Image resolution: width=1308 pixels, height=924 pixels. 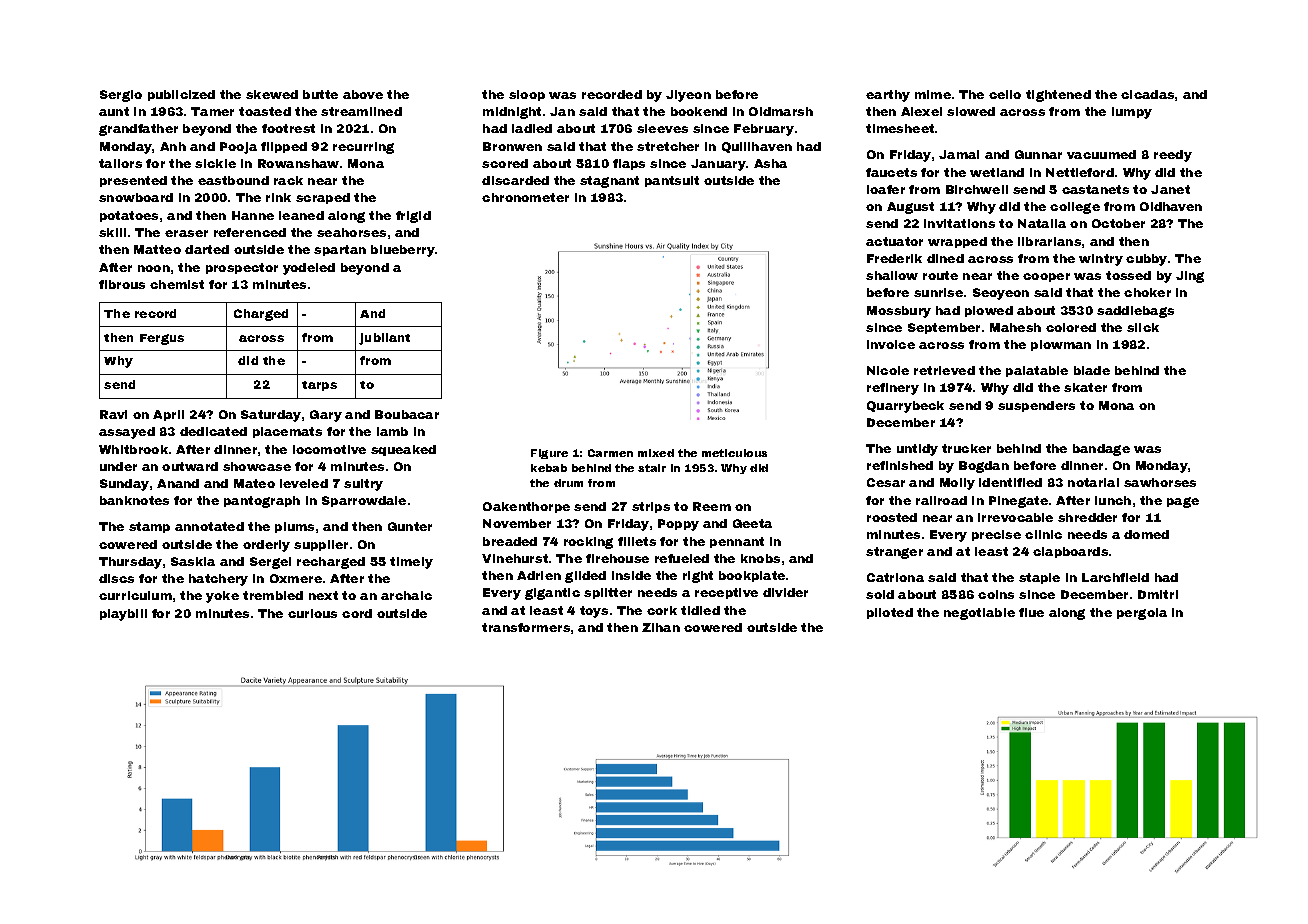 I want to click on flaps, so click(x=629, y=164).
